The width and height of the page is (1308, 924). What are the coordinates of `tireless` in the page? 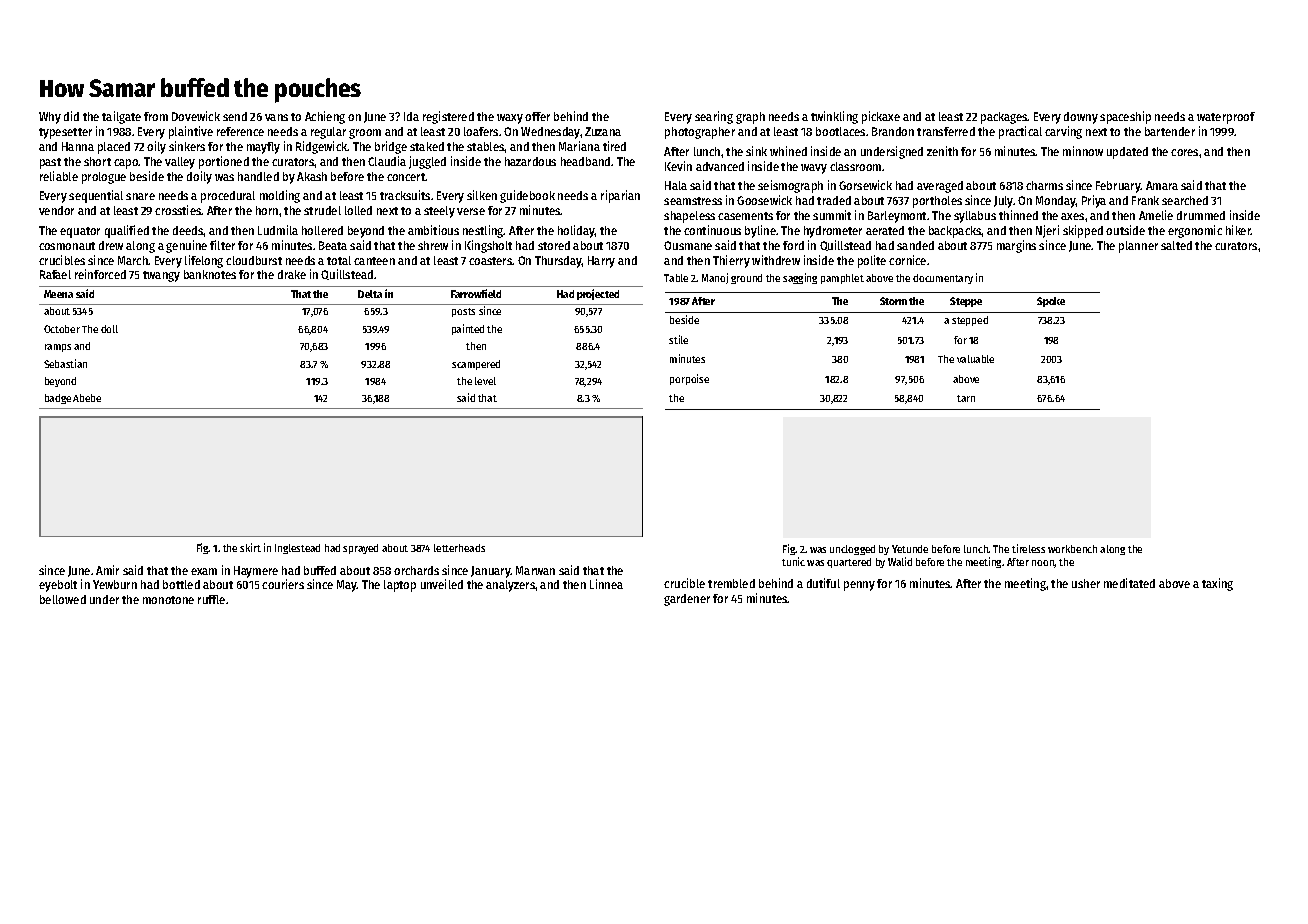 It's located at (1028, 548).
